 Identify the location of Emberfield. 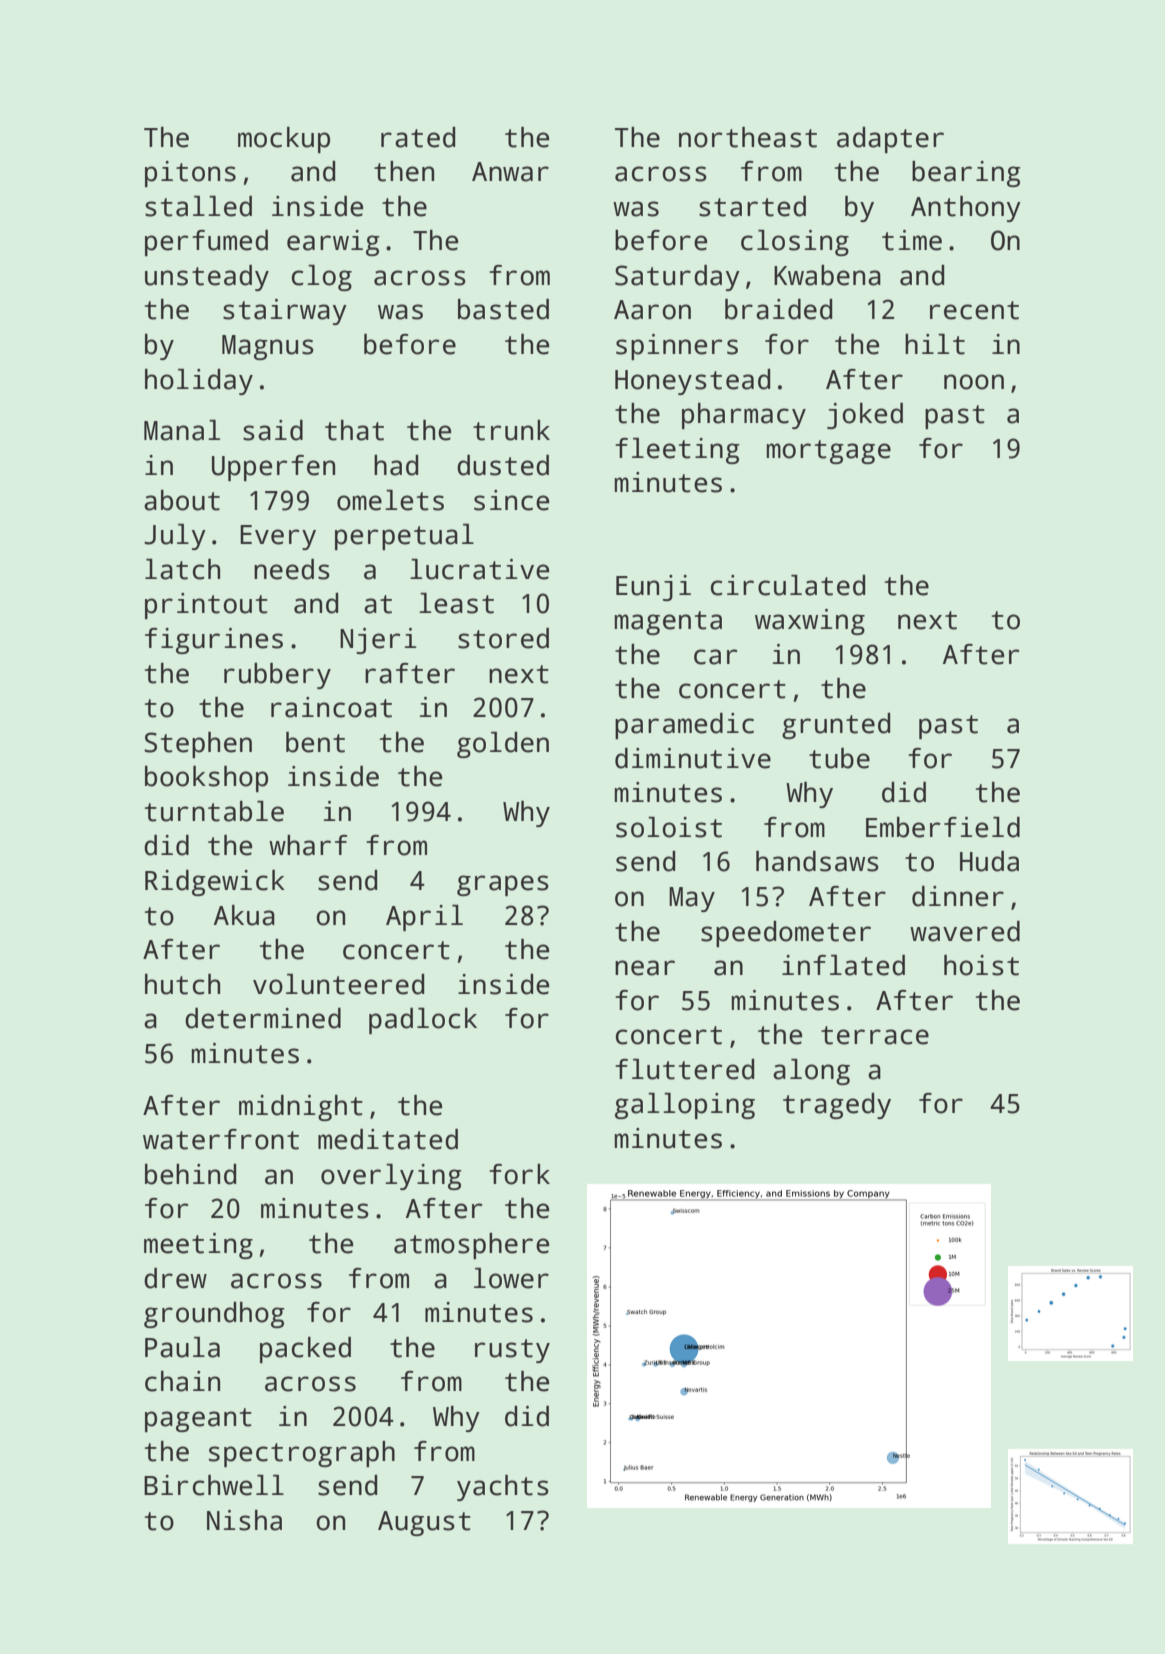
(943, 827).
